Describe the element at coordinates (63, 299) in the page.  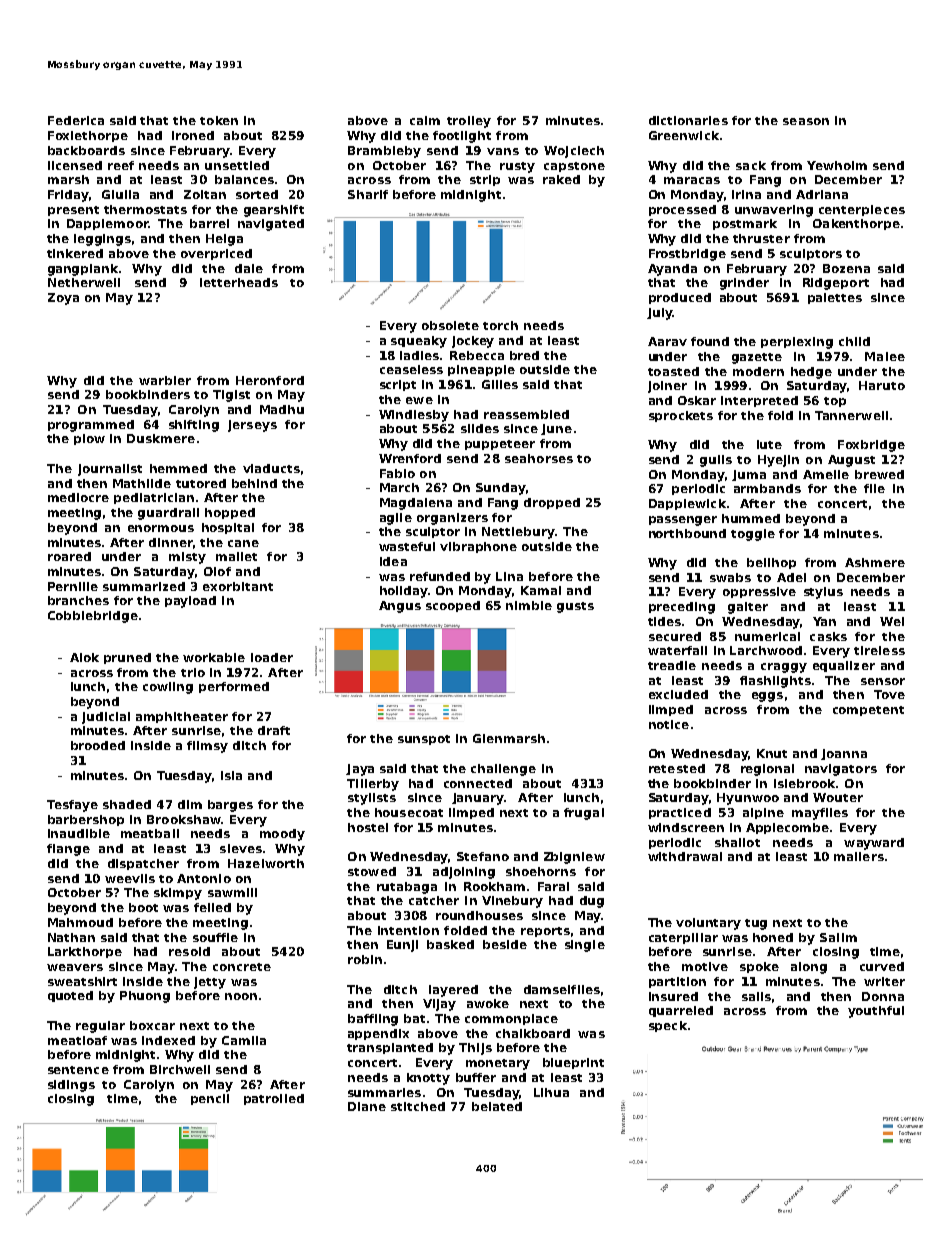
I see `Zoya` at that location.
